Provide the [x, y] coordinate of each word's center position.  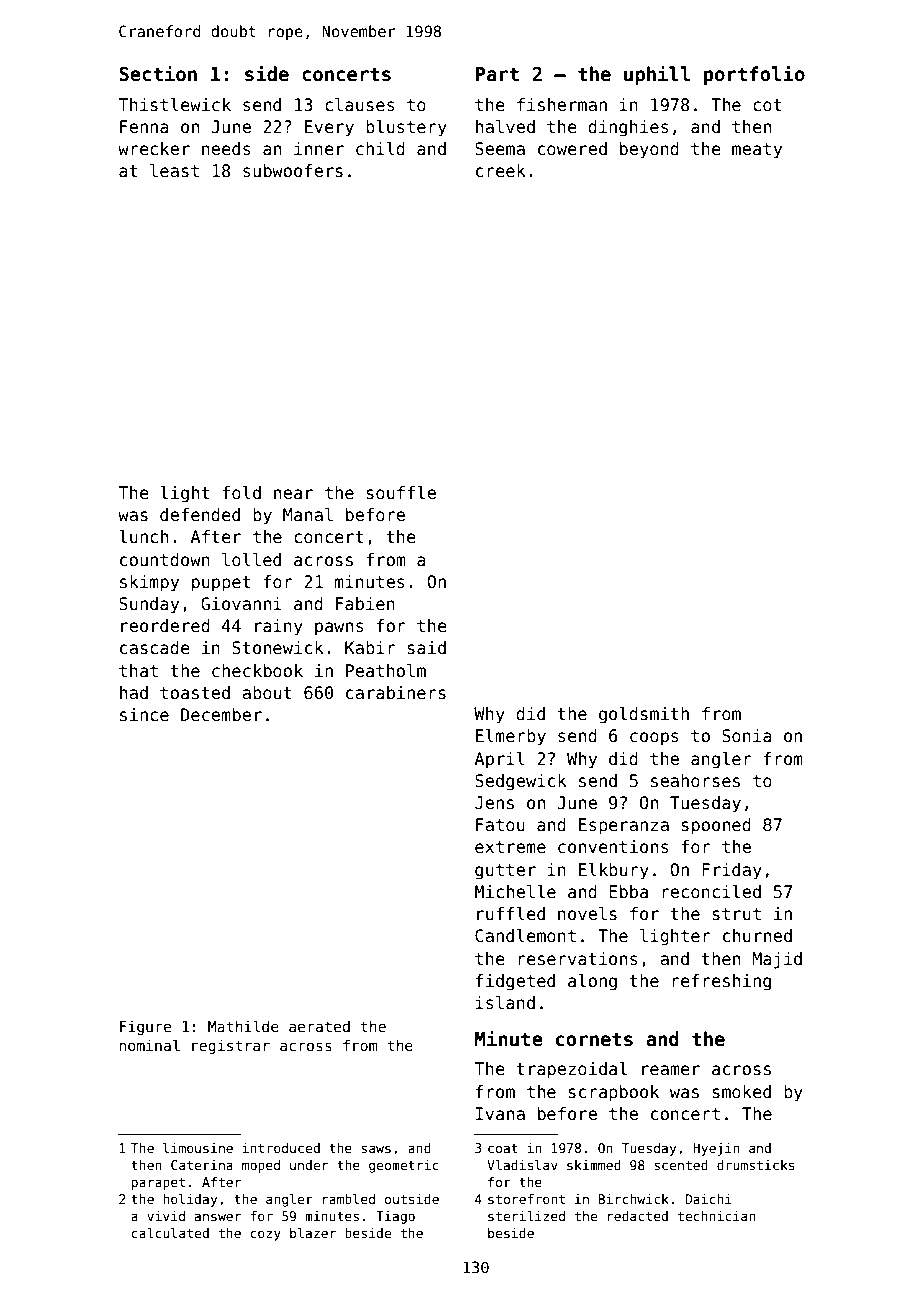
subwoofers [293, 171]
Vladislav [522, 1165]
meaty [757, 151]
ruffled [511, 914]
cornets [594, 1039]
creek [501, 171]
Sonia [747, 736]
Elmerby [511, 737]
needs [226, 149]
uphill [657, 75]
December [221, 715]
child [380, 149]
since [144, 715]
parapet [158, 1184]
